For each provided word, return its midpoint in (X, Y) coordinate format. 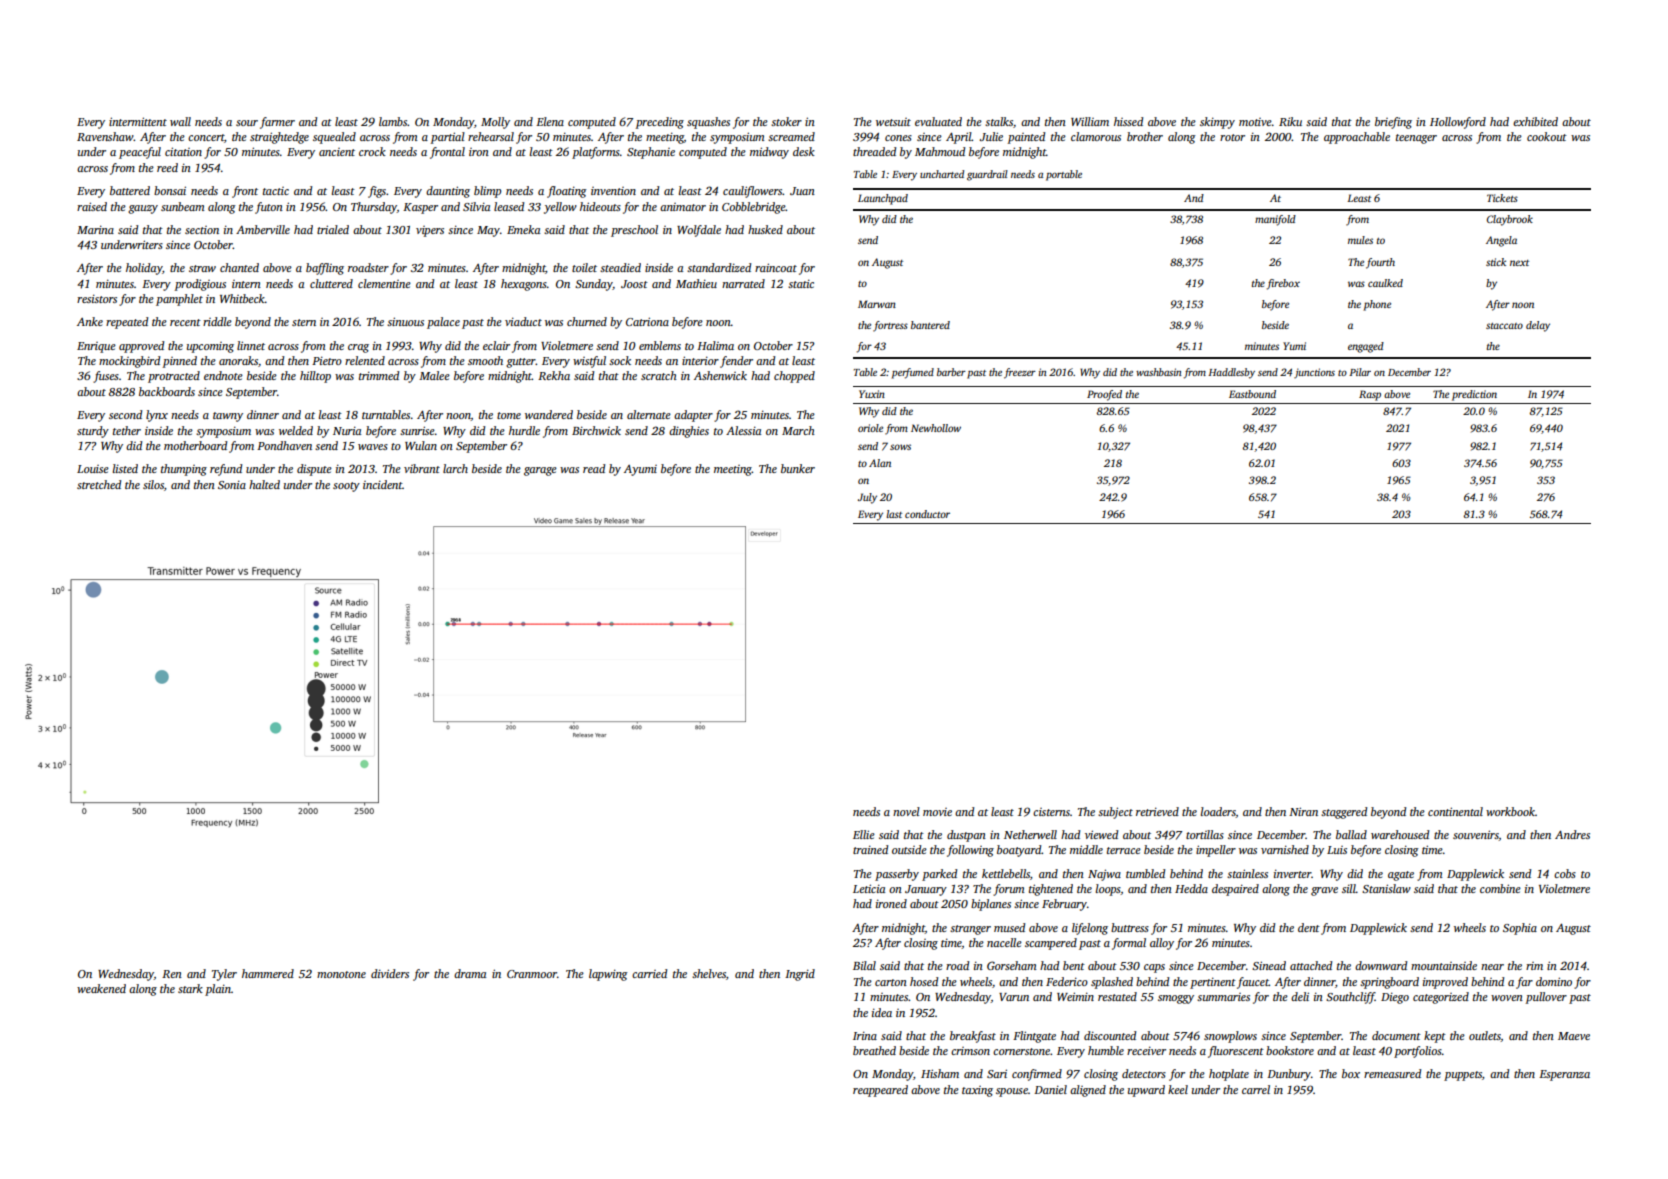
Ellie (864, 834)
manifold (1275, 220)
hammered (268, 973)
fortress (890, 326)
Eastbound (1252, 394)
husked (765, 229)
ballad (1351, 834)
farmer (277, 123)
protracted (174, 377)
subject (1115, 813)
